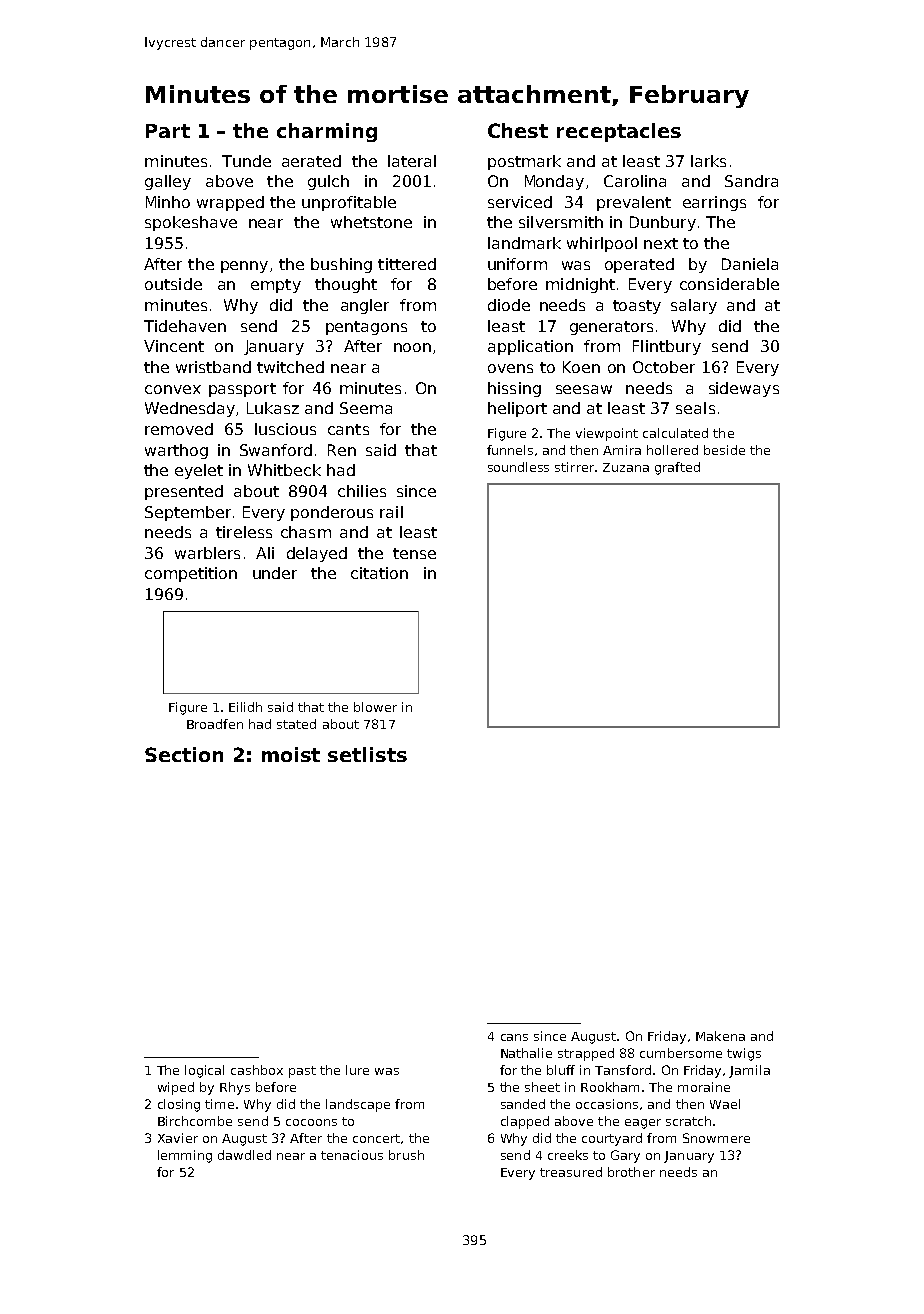 The height and width of the document is (1314, 924). I want to click on Chest, so click(518, 130).
